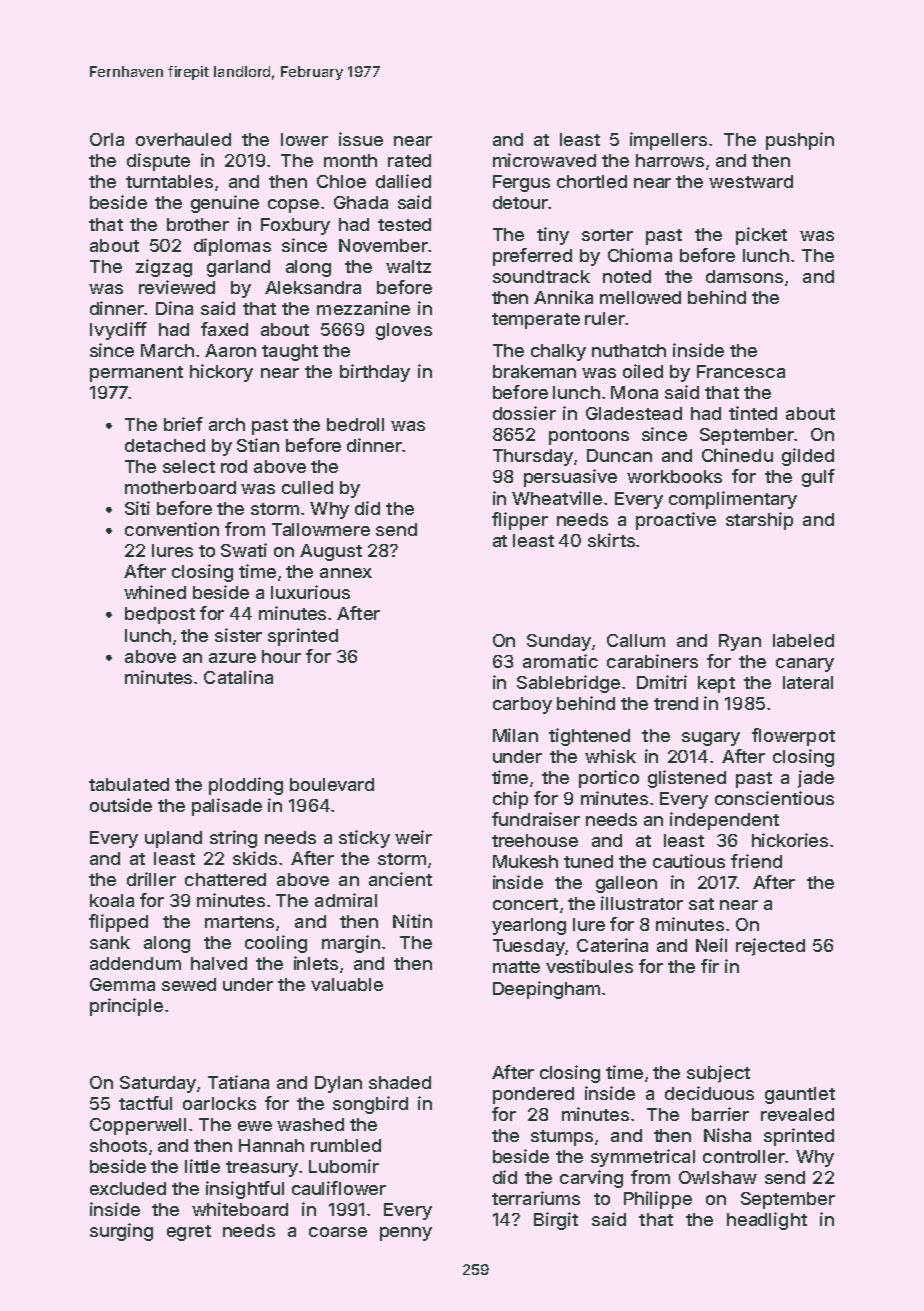 This screenshot has height=1311, width=924. Describe the element at coordinates (189, 1233) in the screenshot. I see `egret` at that location.
